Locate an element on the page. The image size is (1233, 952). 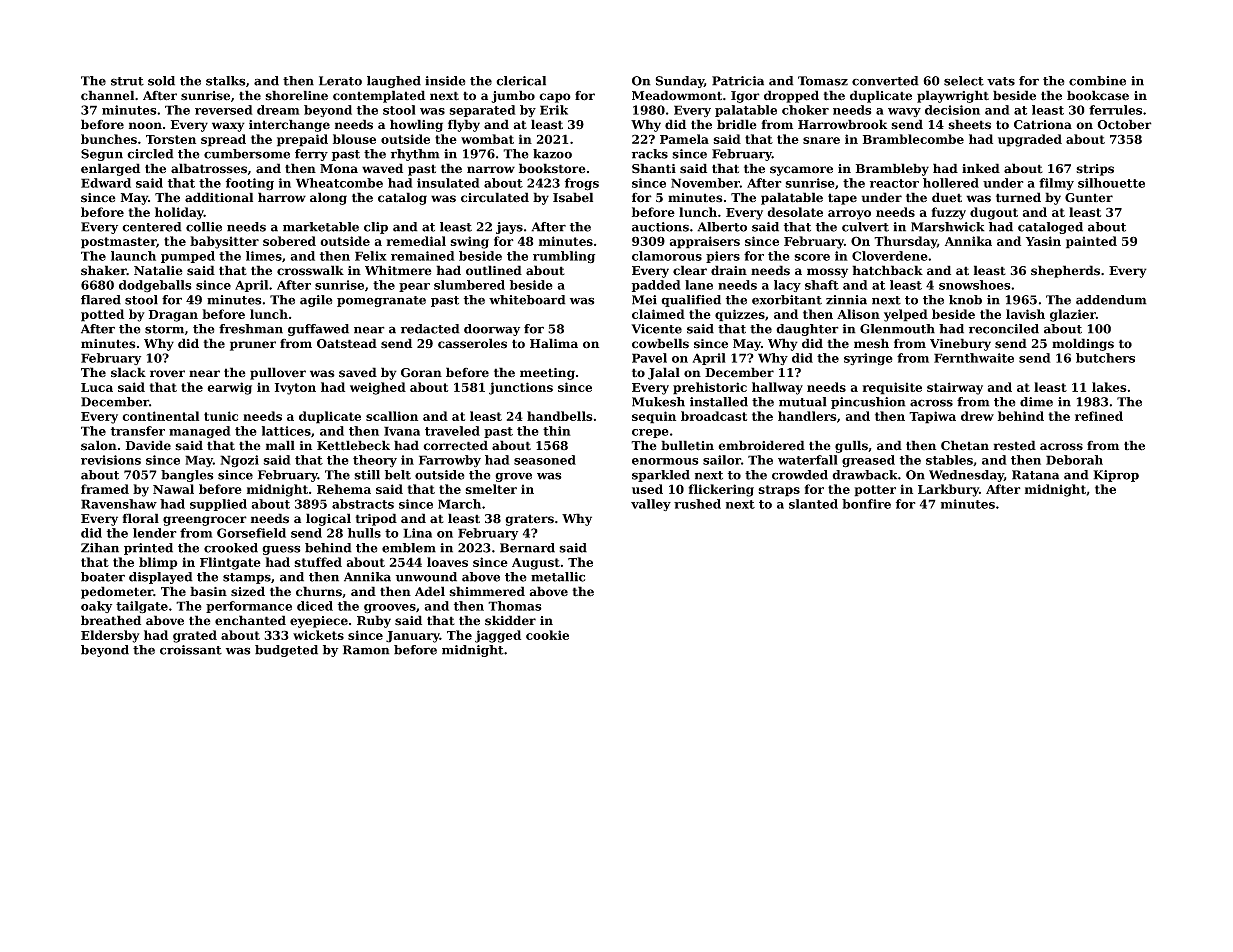
strut is located at coordinates (127, 81).
